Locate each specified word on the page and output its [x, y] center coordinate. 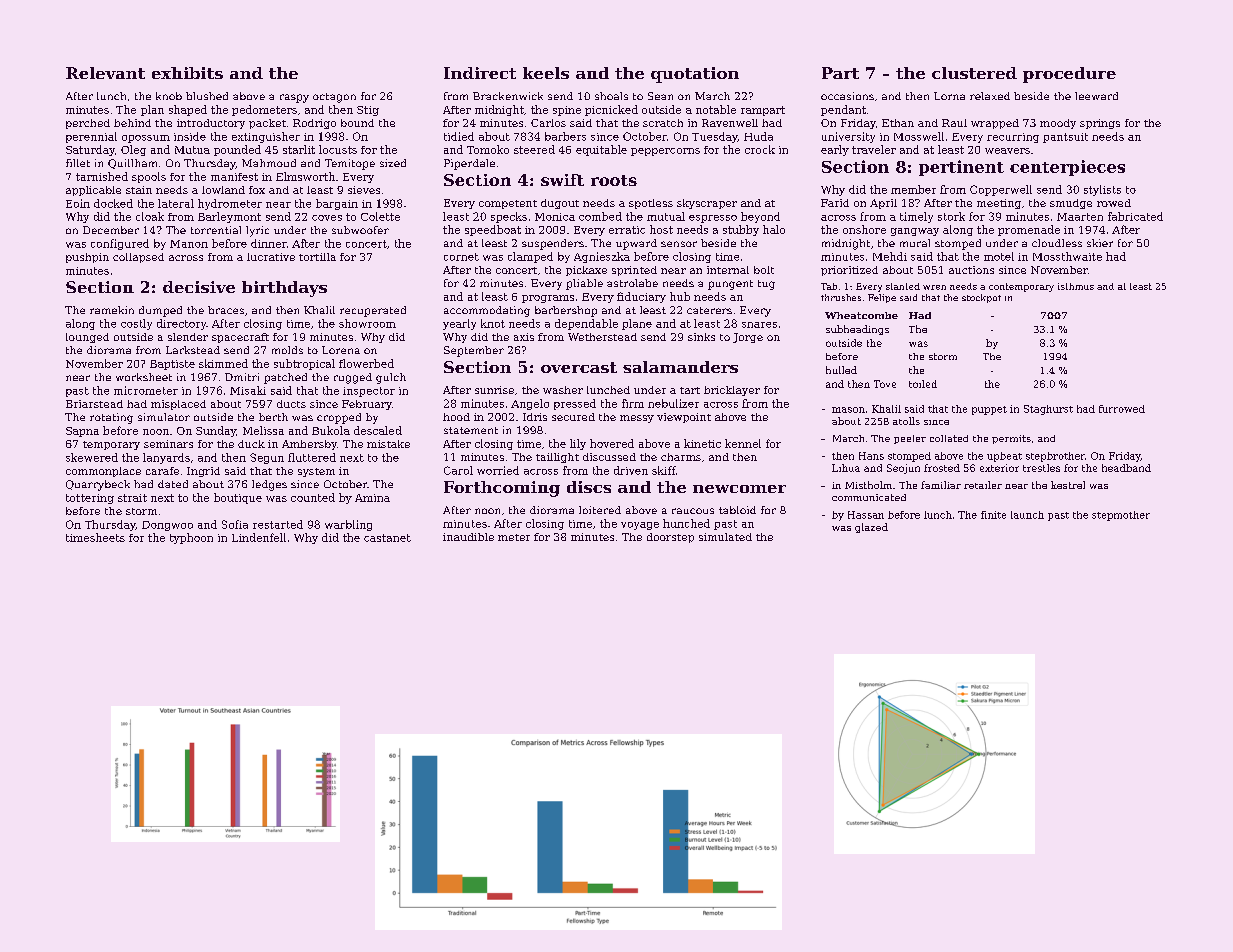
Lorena [341, 350]
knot [493, 323]
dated [173, 484]
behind [132, 123]
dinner [269, 243]
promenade [1029, 230]
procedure [1069, 75]
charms [681, 457]
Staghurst [1048, 410]
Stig [368, 111]
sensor [679, 244]
